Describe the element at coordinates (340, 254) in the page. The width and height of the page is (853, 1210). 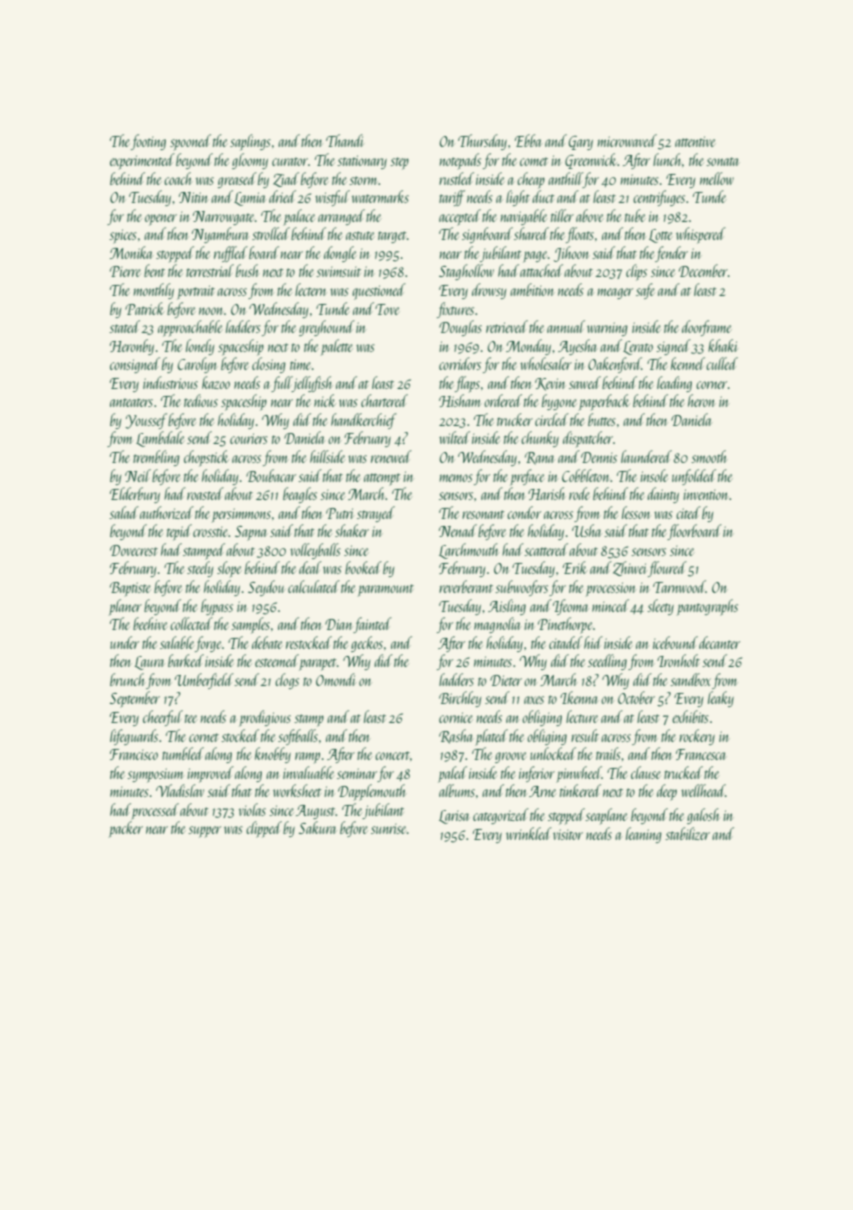
I see `dongle` at that location.
